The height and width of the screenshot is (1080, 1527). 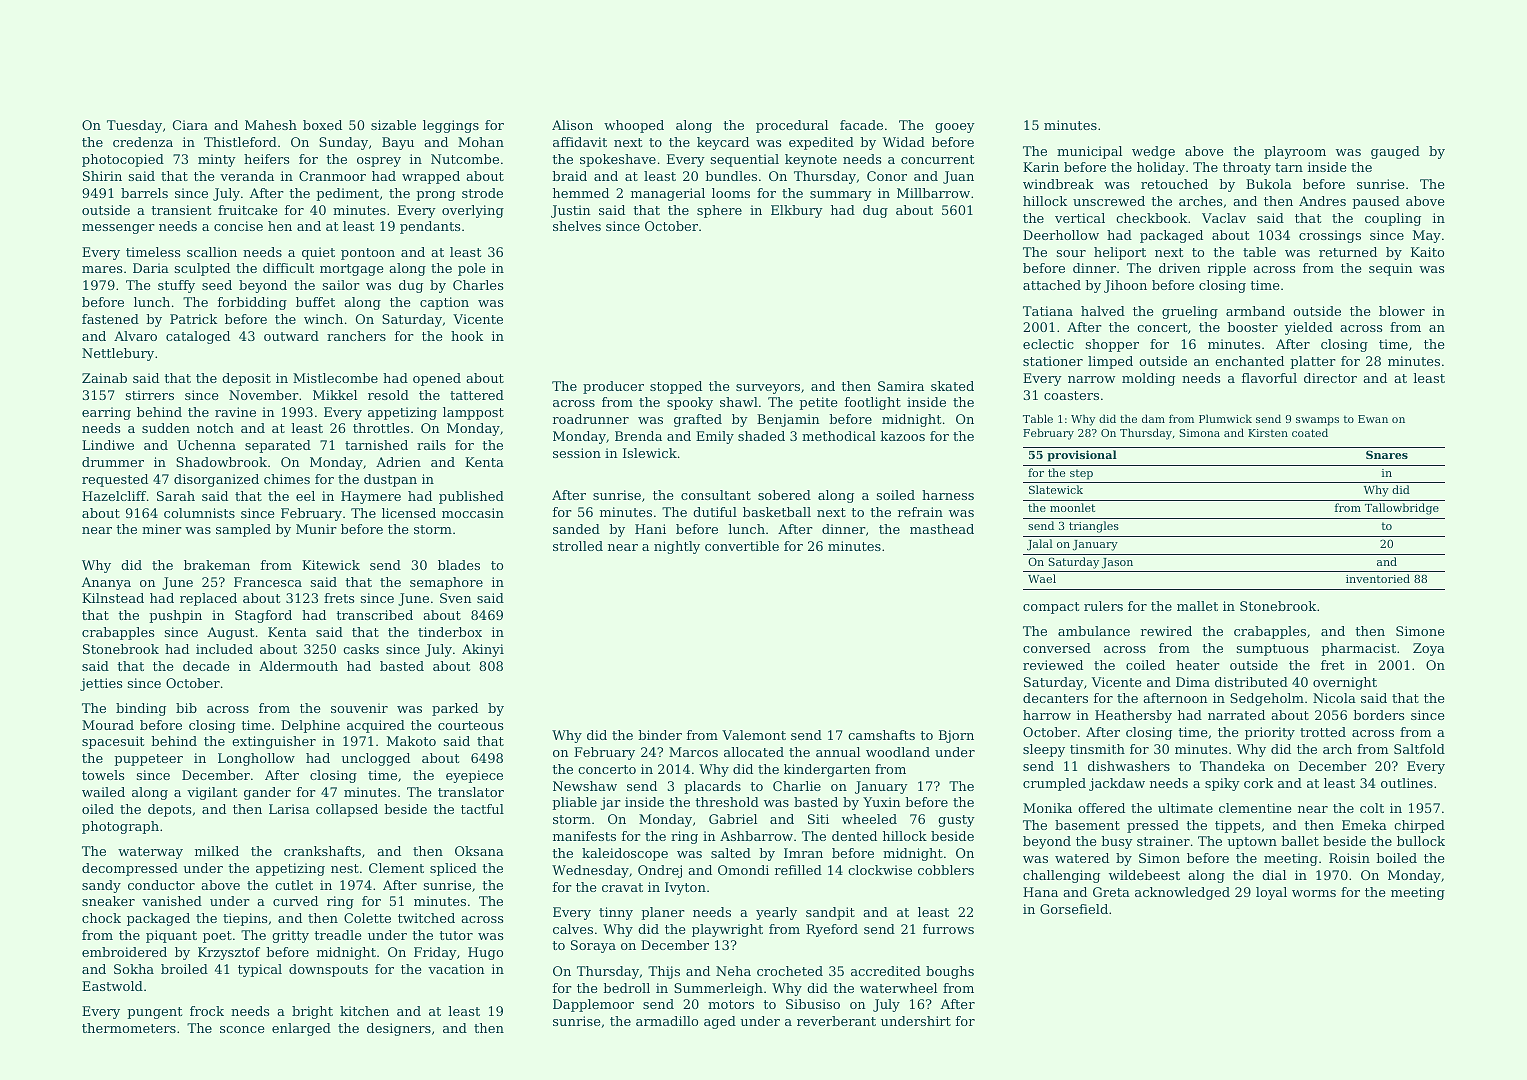 I want to click on Mistlecombe, so click(x=335, y=378).
